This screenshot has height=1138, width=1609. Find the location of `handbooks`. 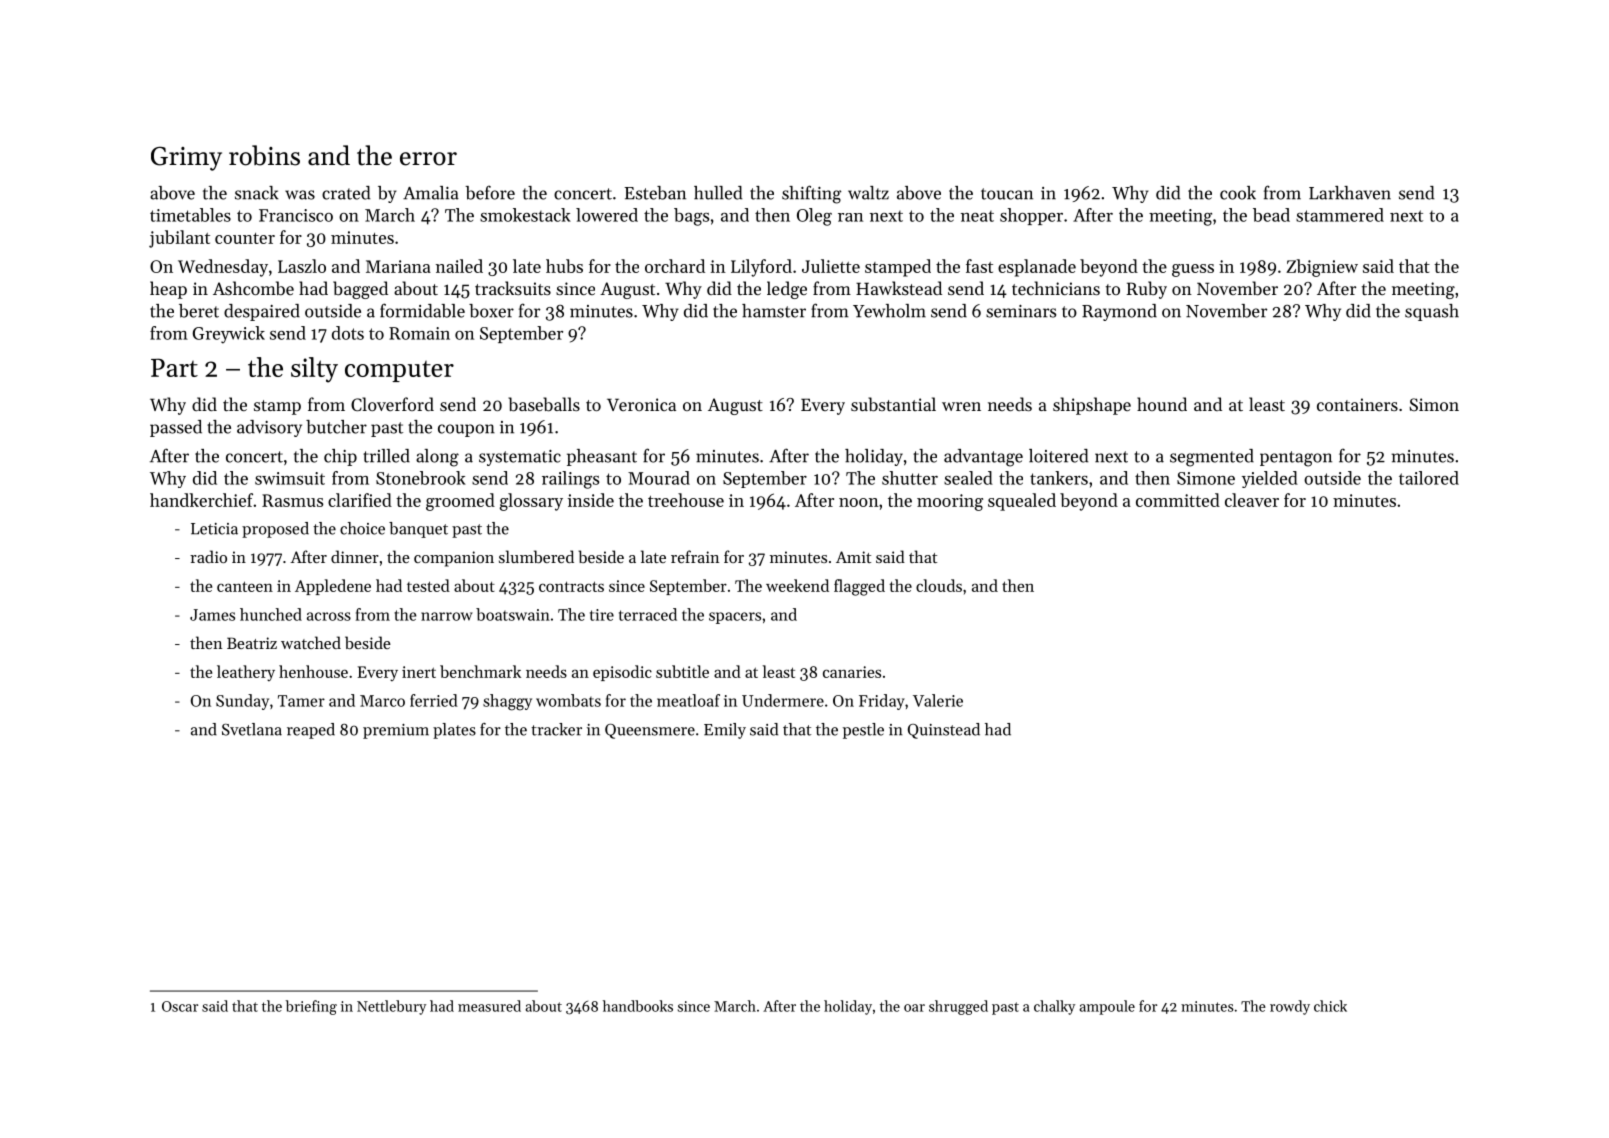

handbooks is located at coordinates (638, 1006).
